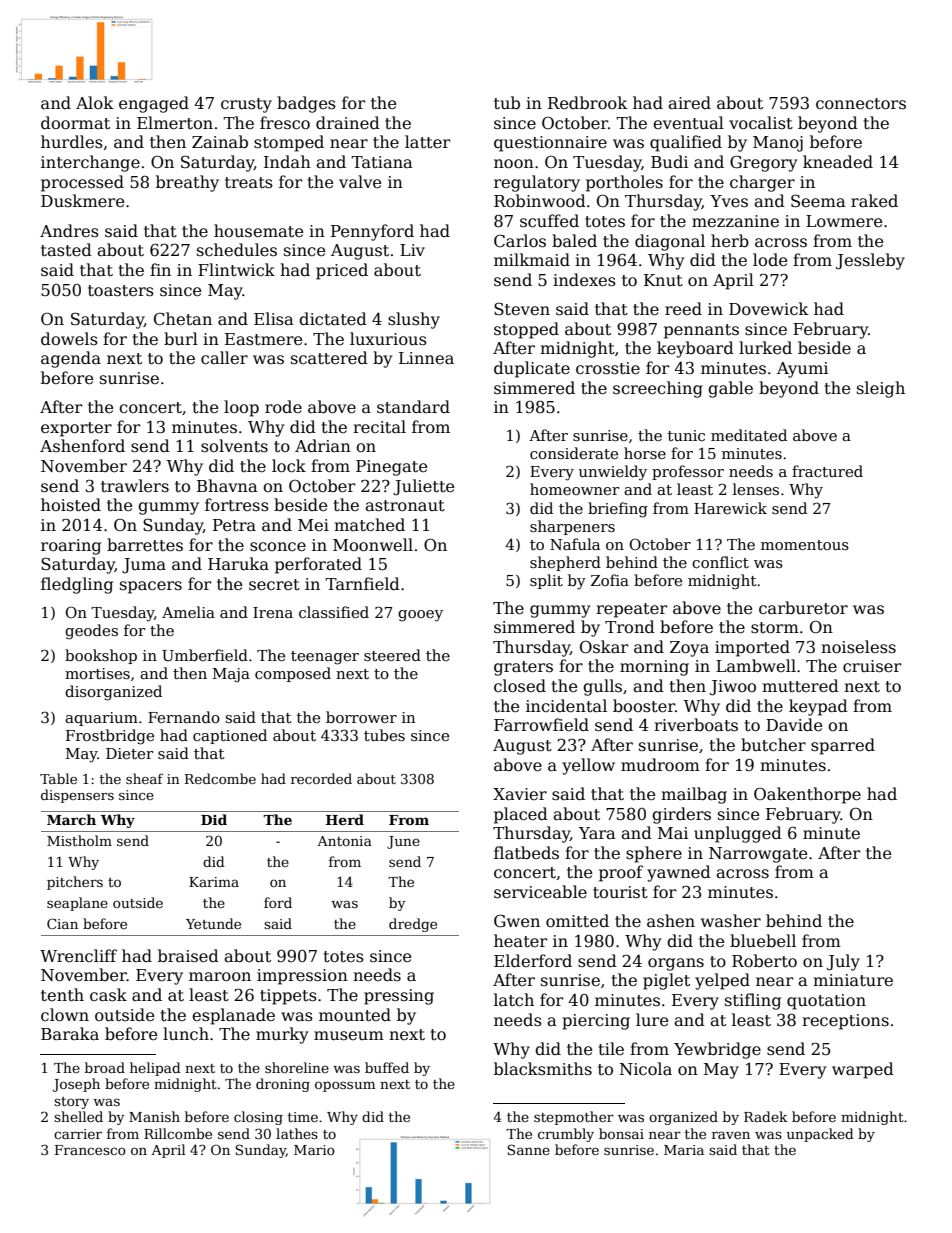 The image size is (952, 1233). Describe the element at coordinates (574, 453) in the screenshot. I see `considerate` at that location.
